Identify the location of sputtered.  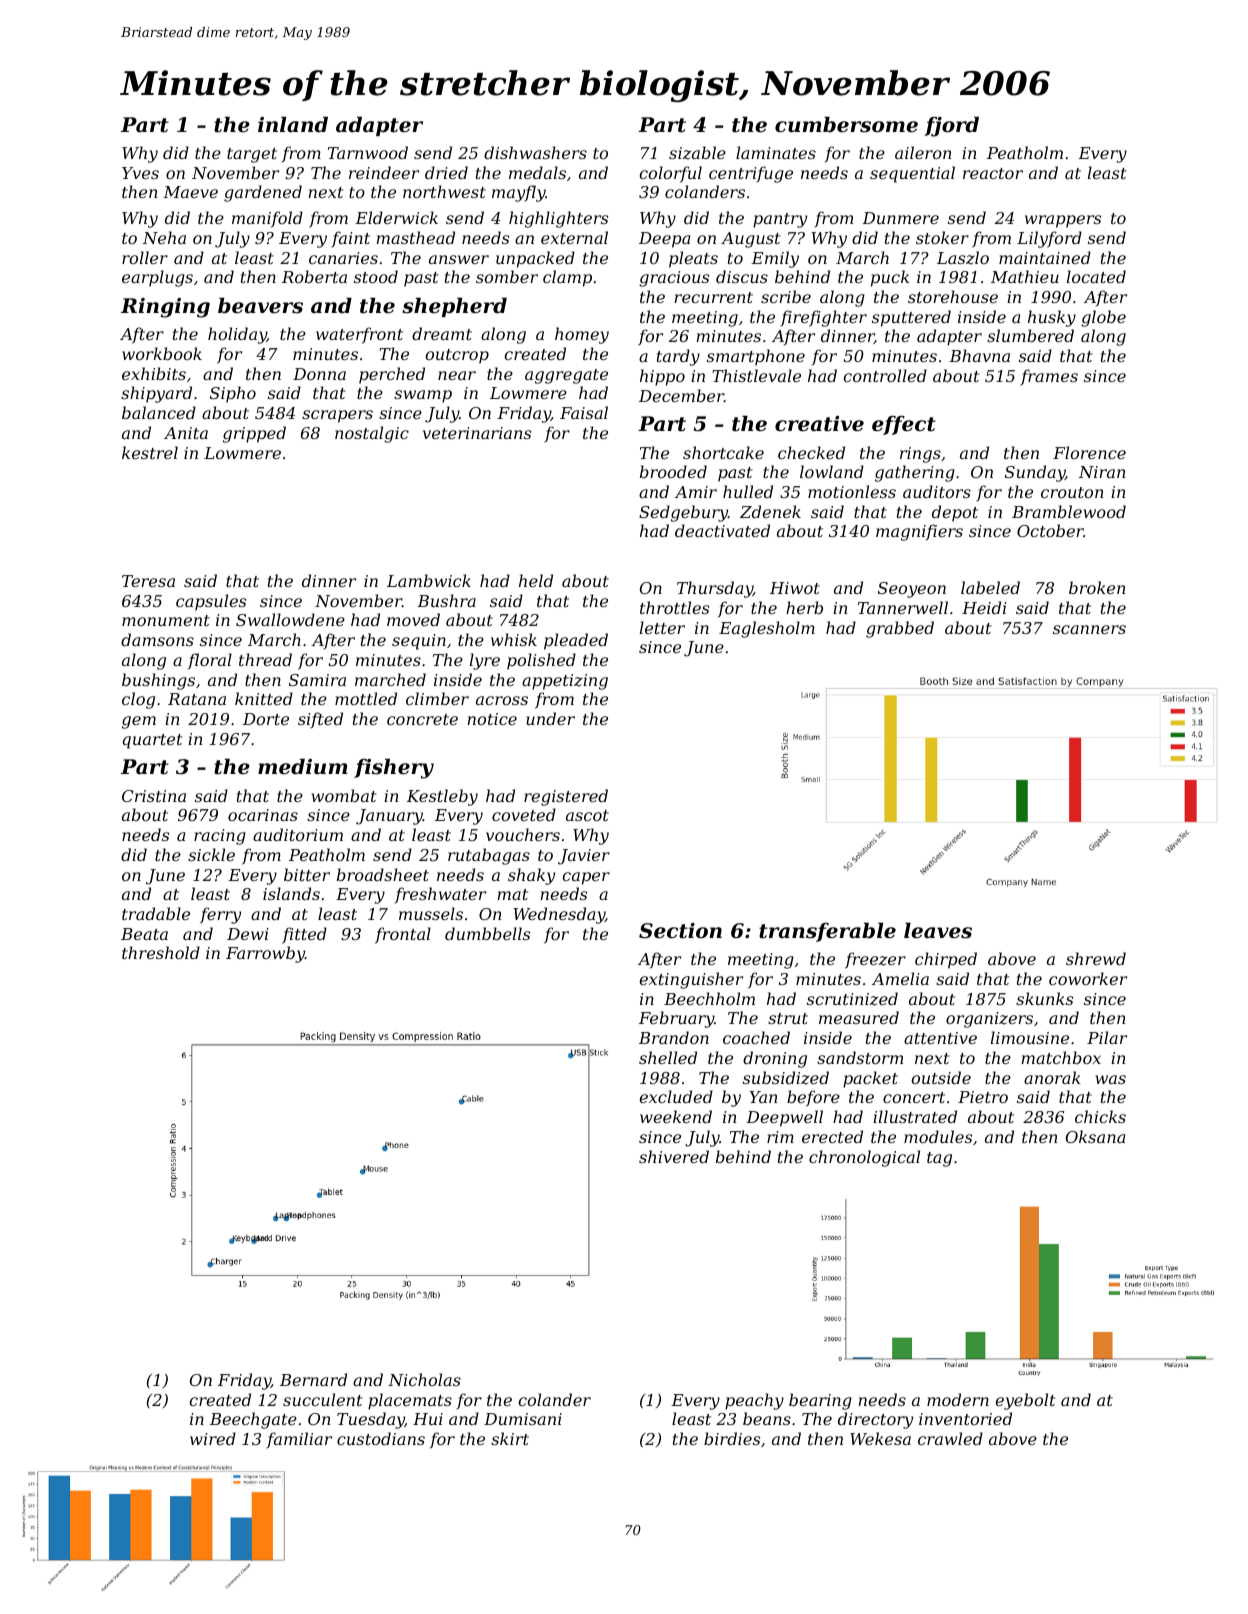
(911, 318).
